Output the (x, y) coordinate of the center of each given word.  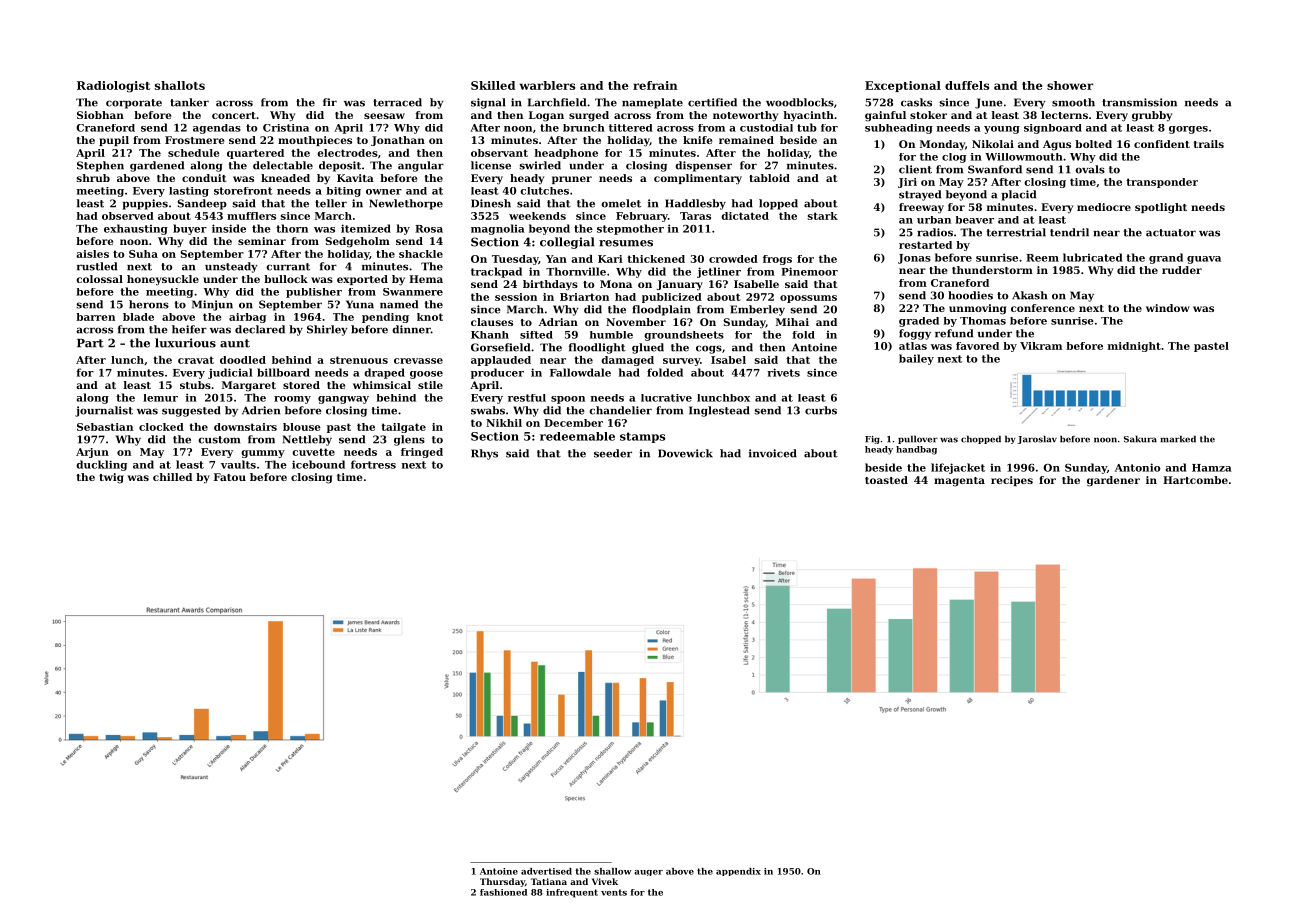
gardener (1113, 481)
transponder (1162, 183)
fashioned (503, 892)
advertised (546, 871)
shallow (612, 871)
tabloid (769, 178)
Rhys (484, 454)
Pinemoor (809, 271)
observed (128, 216)
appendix (738, 872)
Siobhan (100, 115)
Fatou (230, 477)
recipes (1012, 481)
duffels (967, 85)
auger (648, 873)
